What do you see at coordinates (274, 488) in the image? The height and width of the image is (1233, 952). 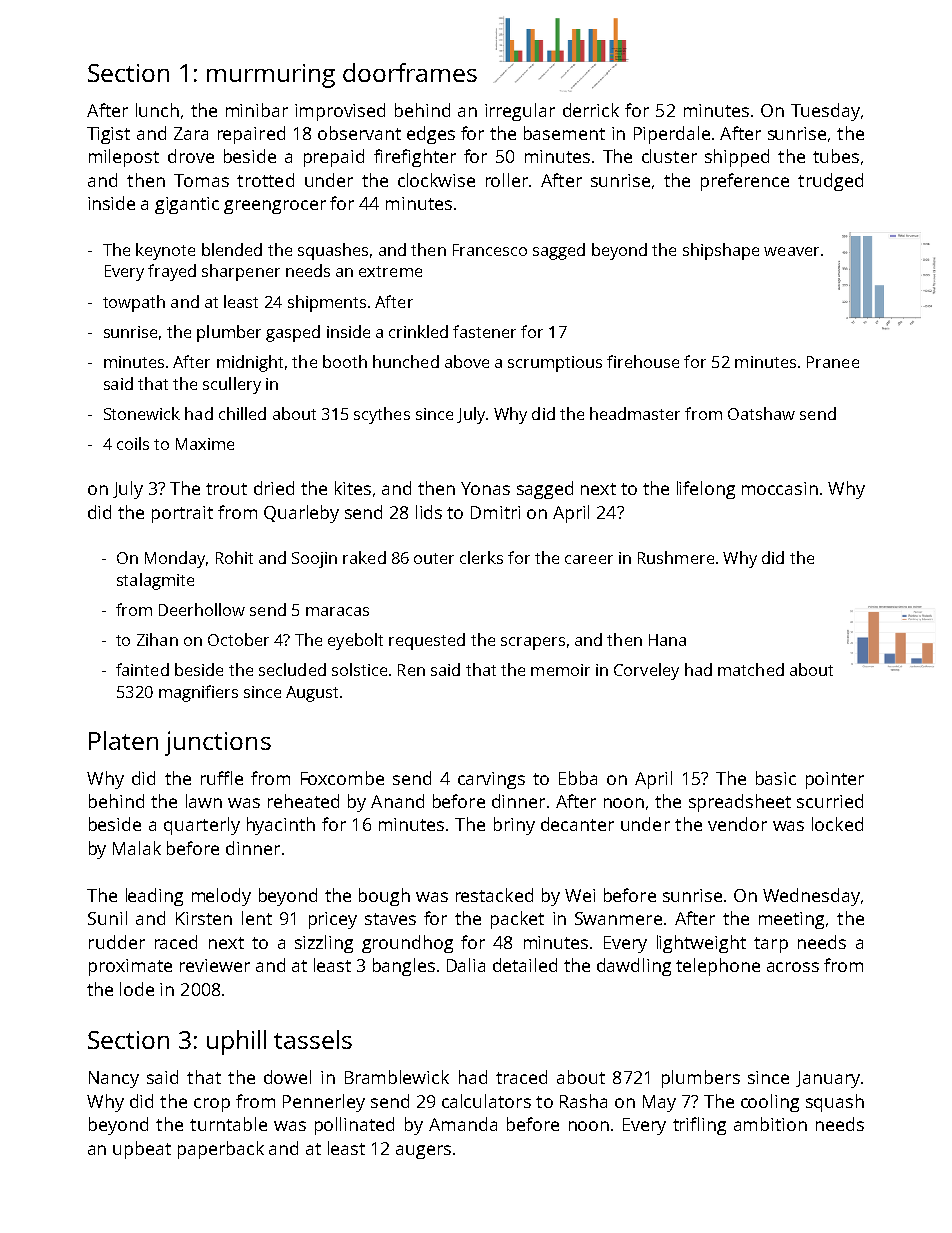 I see `dried` at bounding box center [274, 488].
